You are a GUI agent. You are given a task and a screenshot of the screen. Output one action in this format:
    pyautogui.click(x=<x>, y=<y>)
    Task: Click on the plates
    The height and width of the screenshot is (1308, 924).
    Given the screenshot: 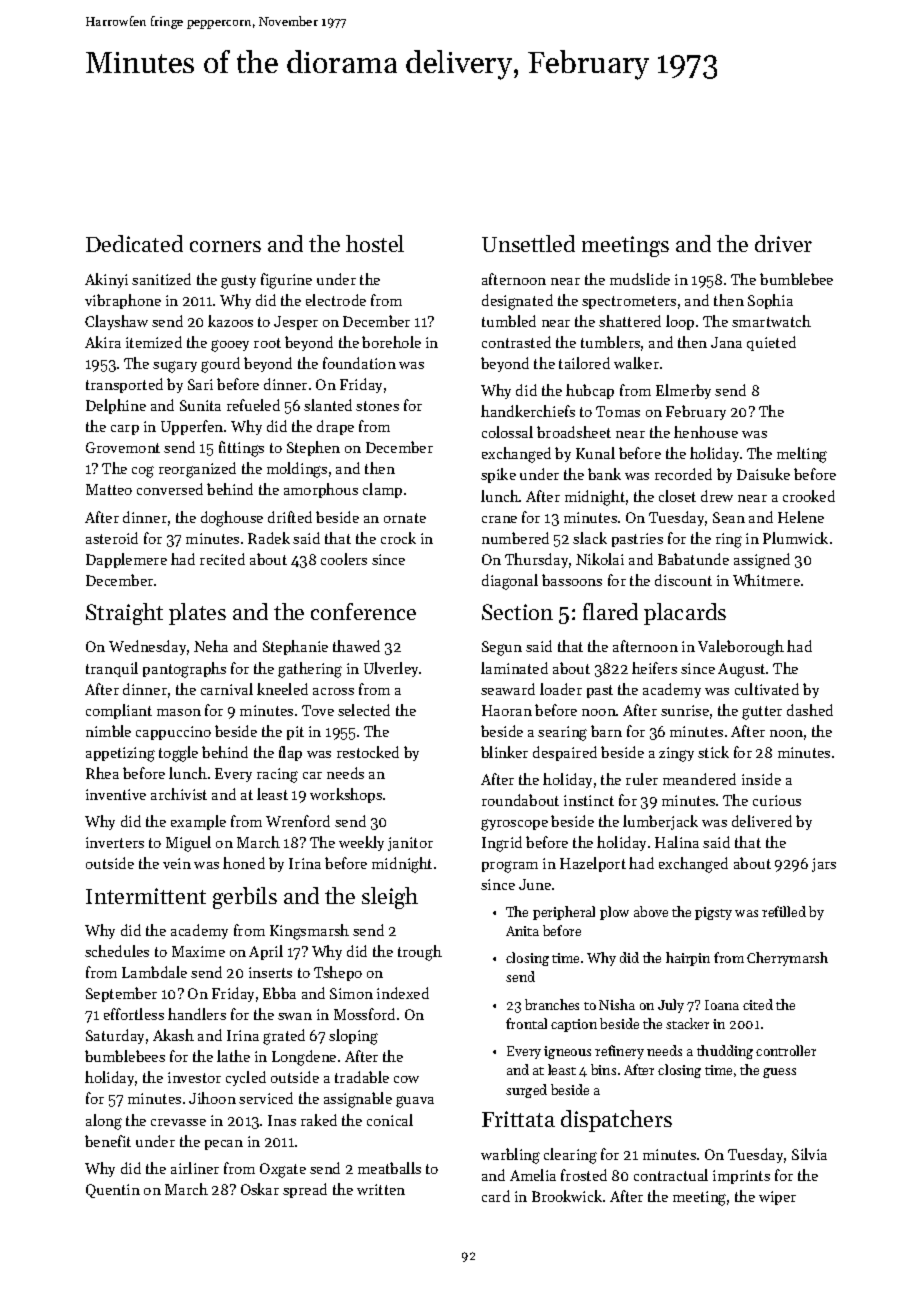 What is the action you would take?
    pyautogui.click(x=197, y=614)
